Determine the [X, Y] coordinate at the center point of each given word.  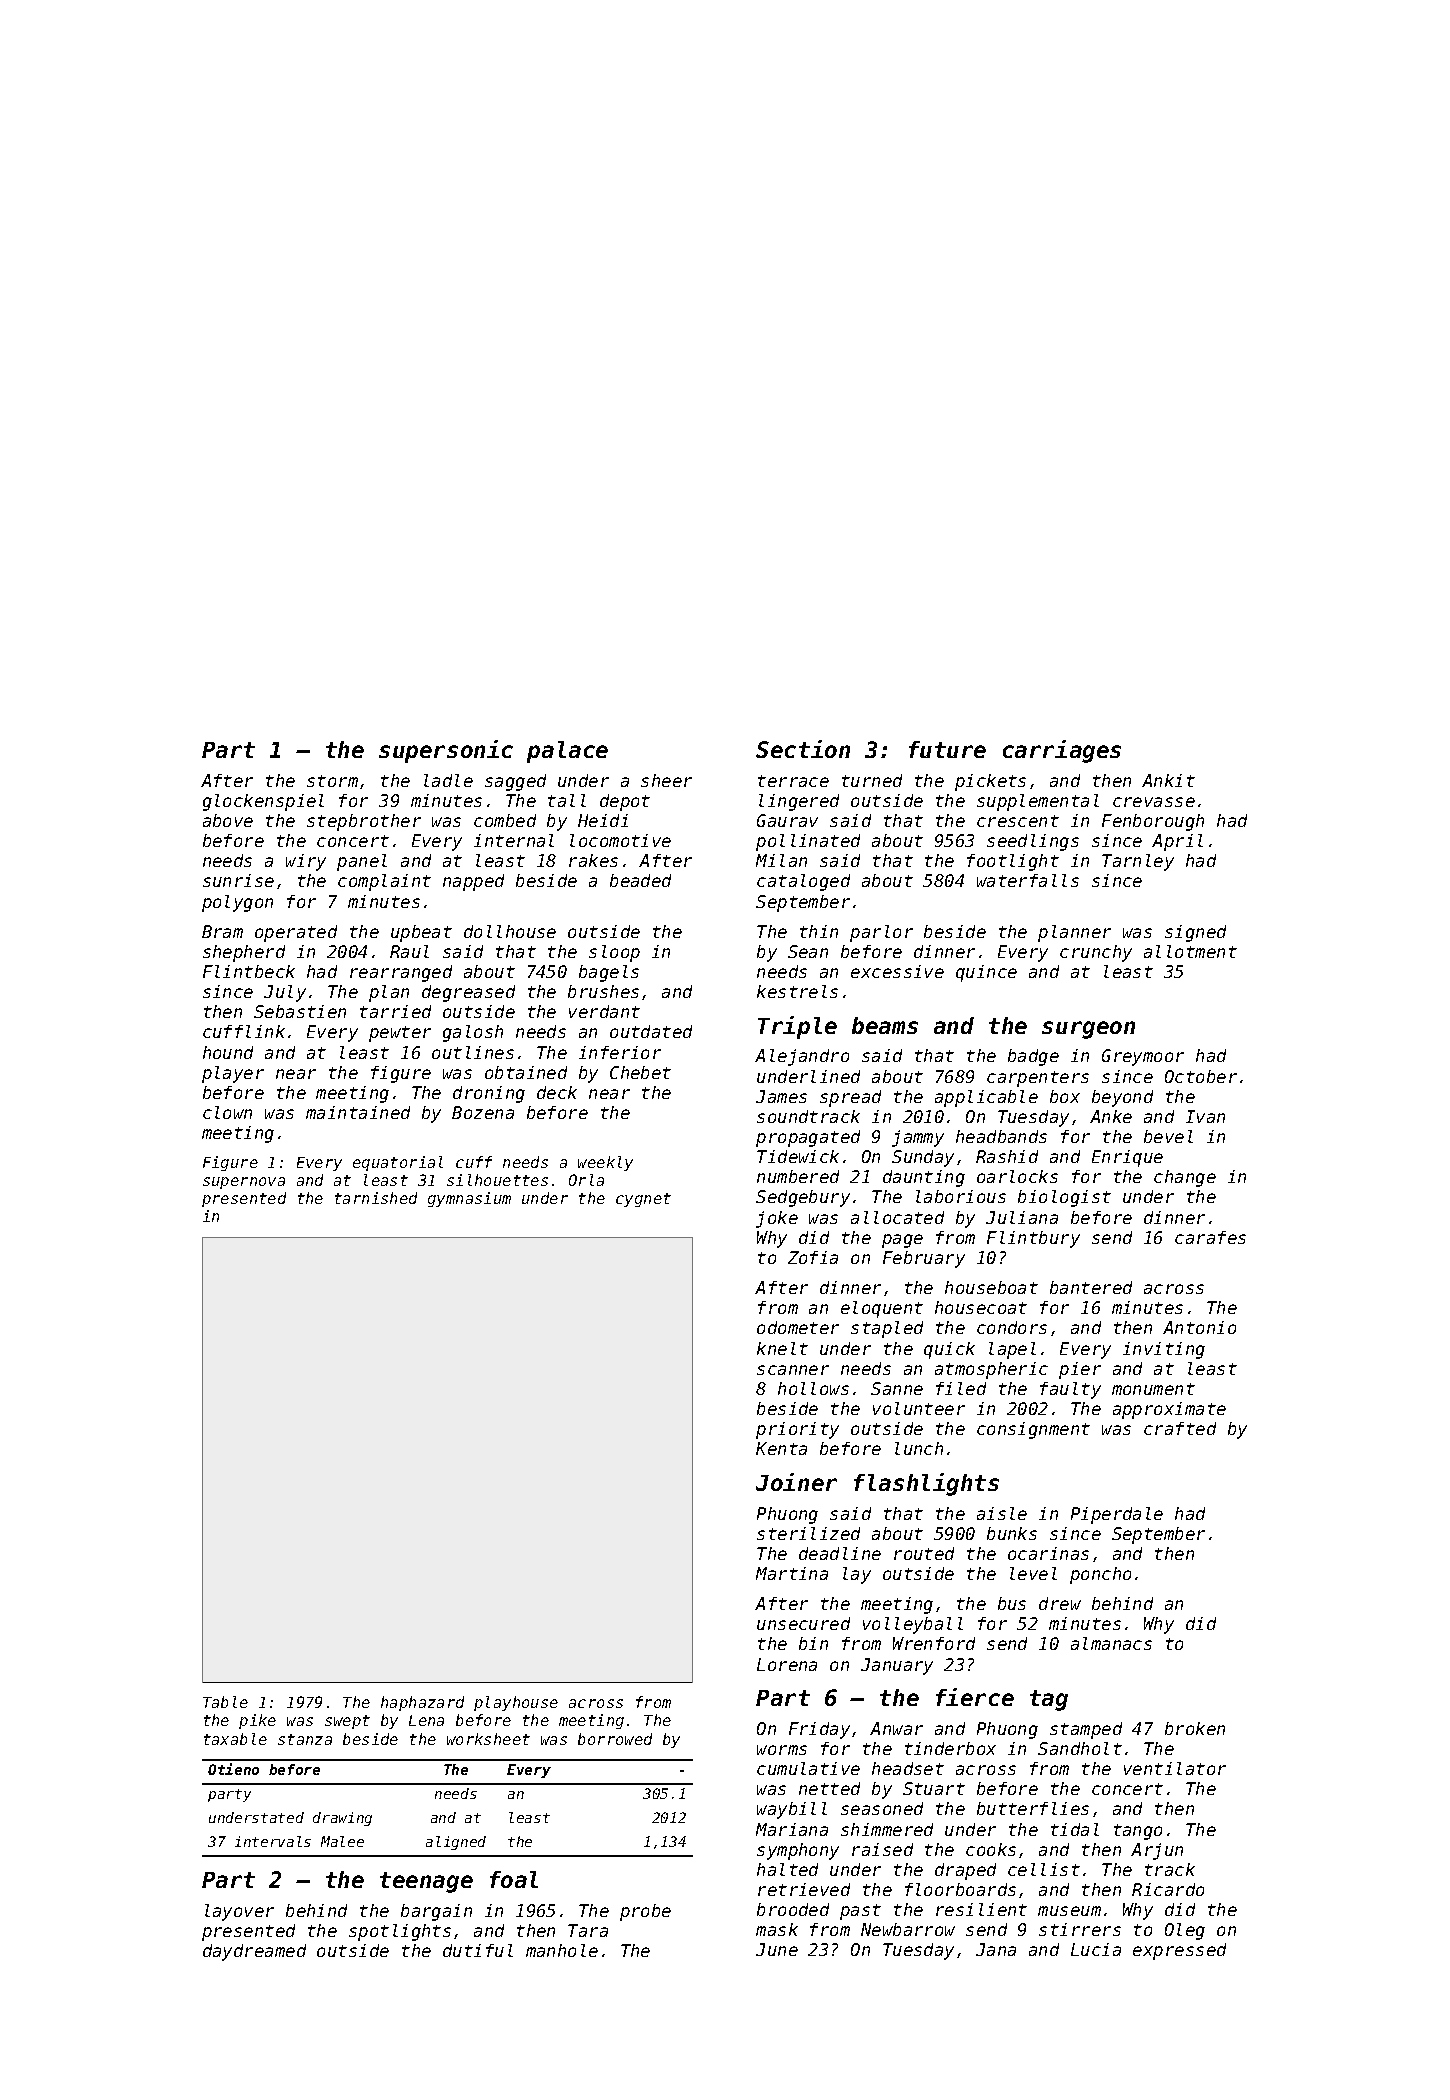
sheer [666, 780]
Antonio [1199, 1327]
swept [347, 1722]
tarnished [376, 1198]
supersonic [446, 751]
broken [1195, 1728]
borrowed [615, 1739]
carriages [1062, 751]
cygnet [643, 1200]
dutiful [478, 1950]
